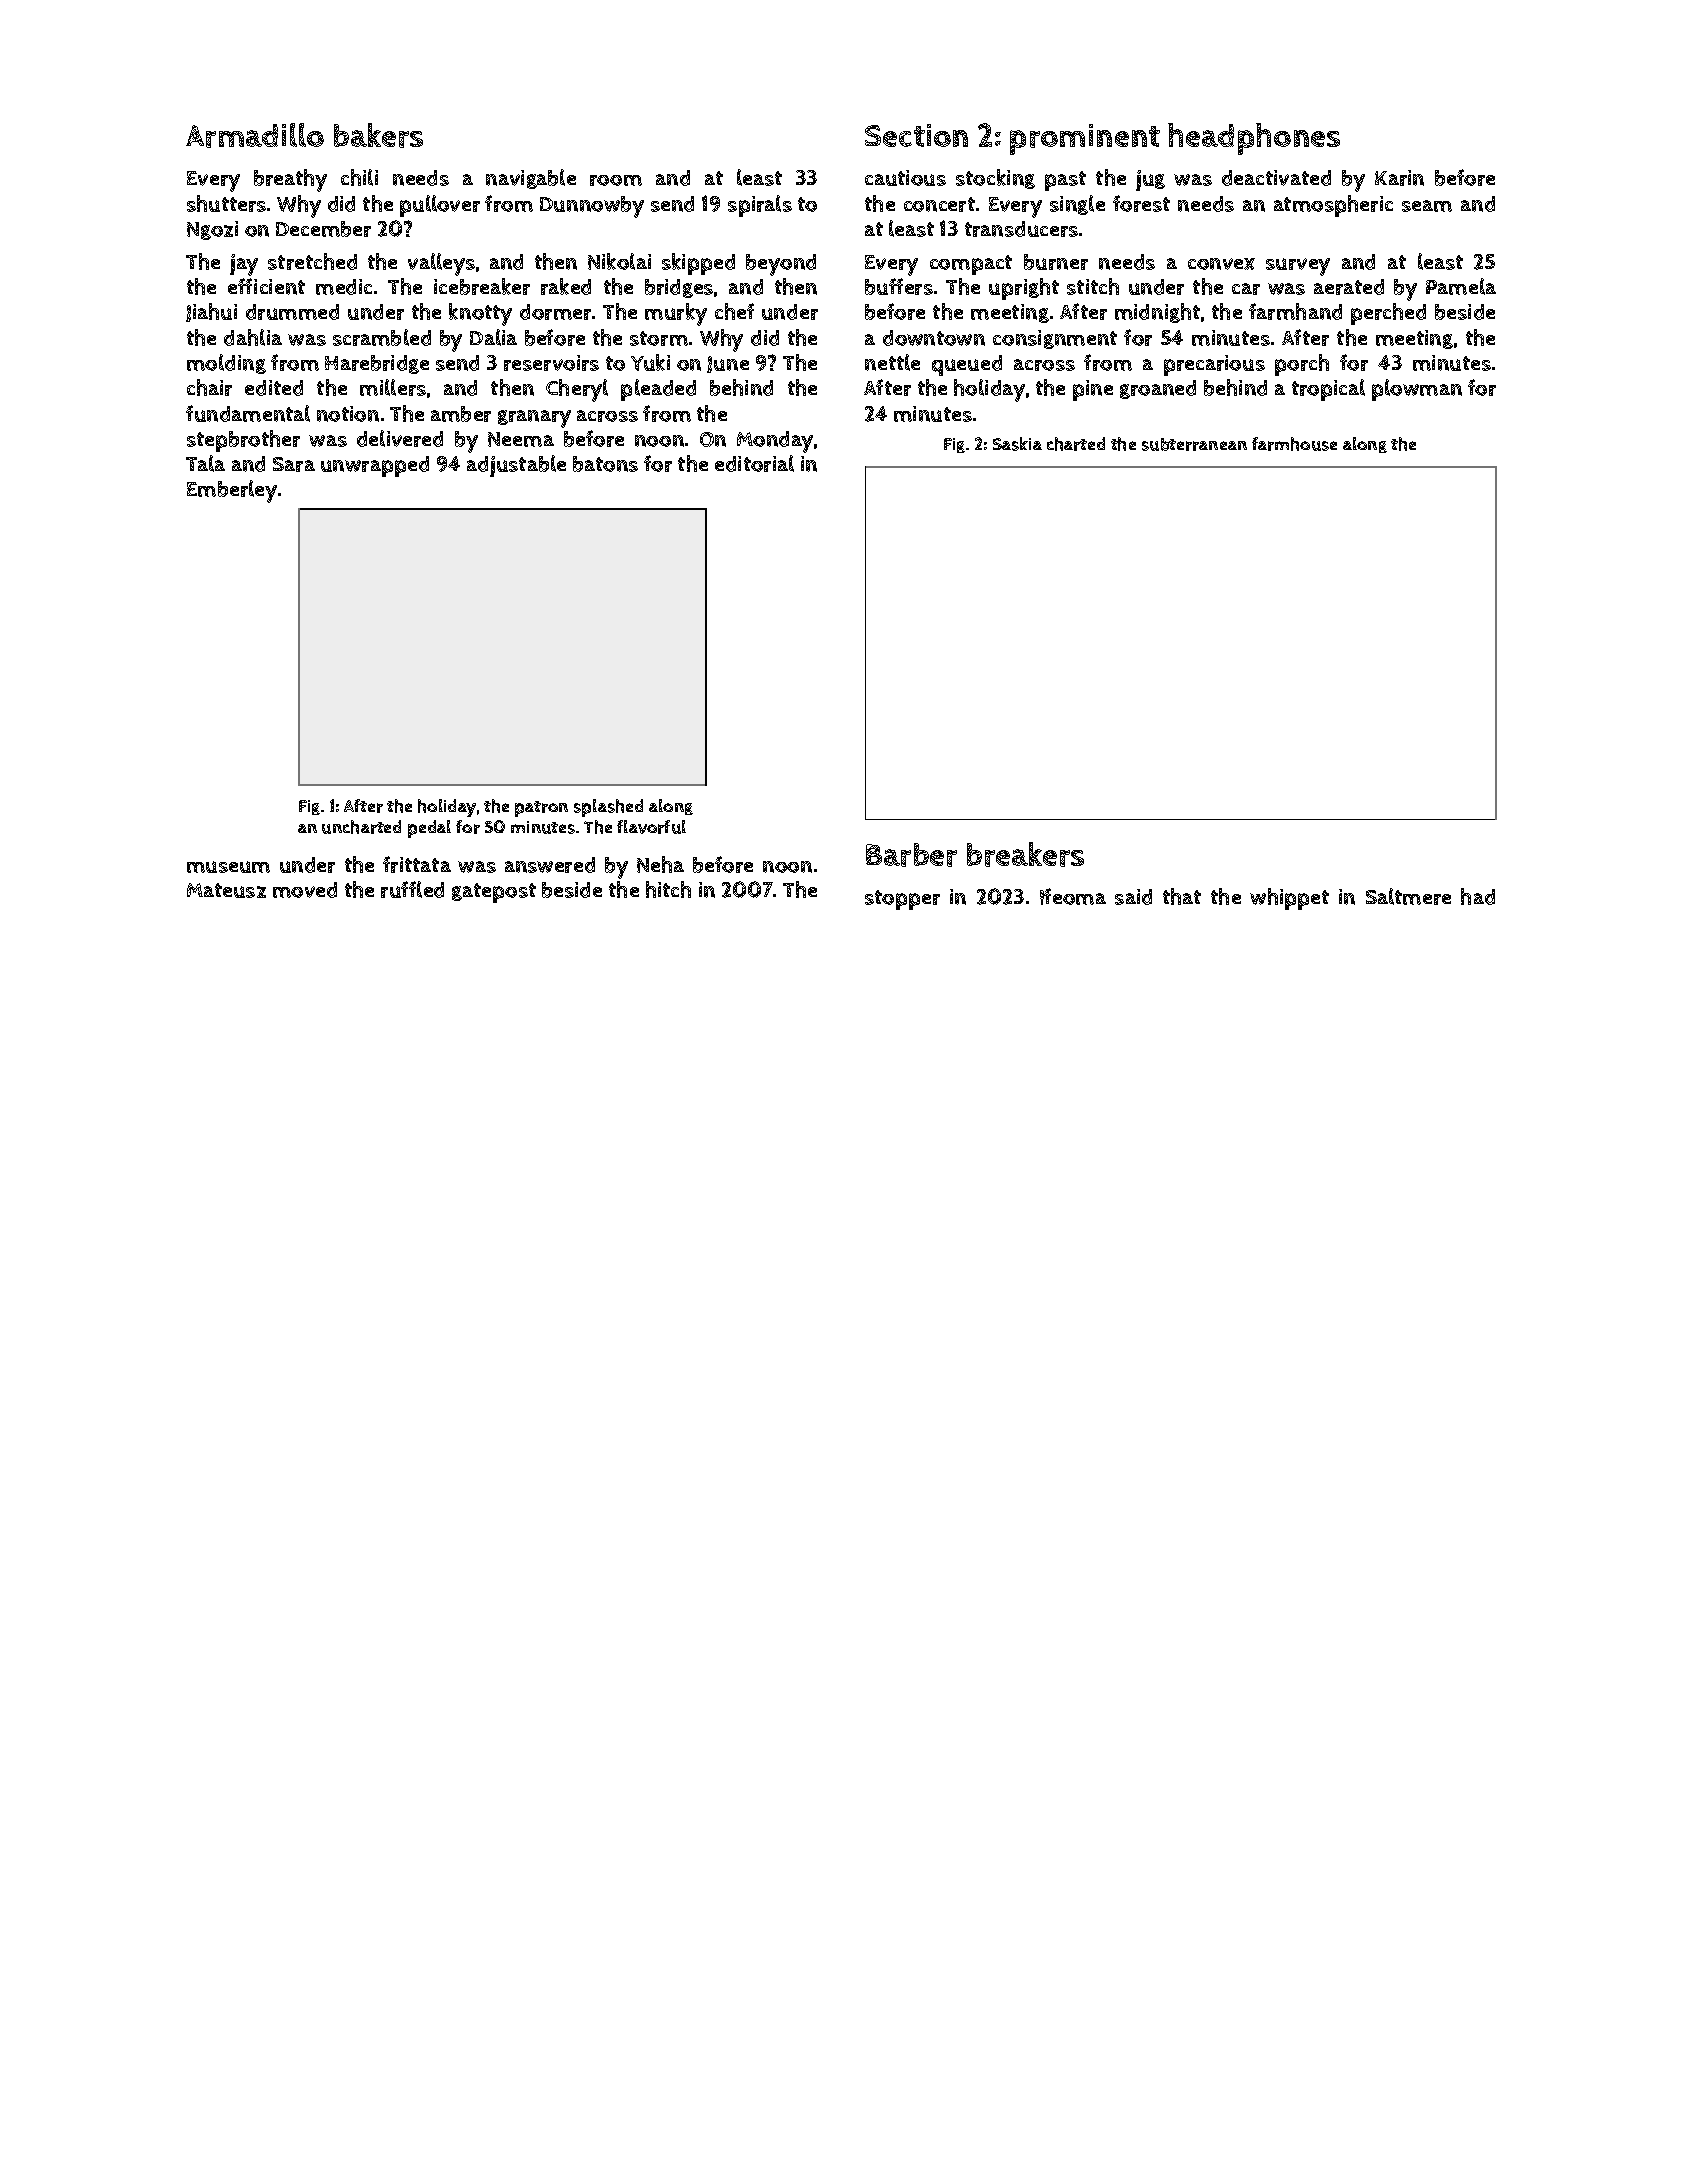 This screenshot has width=1683, height=2178. I want to click on subterranean, so click(1194, 444).
